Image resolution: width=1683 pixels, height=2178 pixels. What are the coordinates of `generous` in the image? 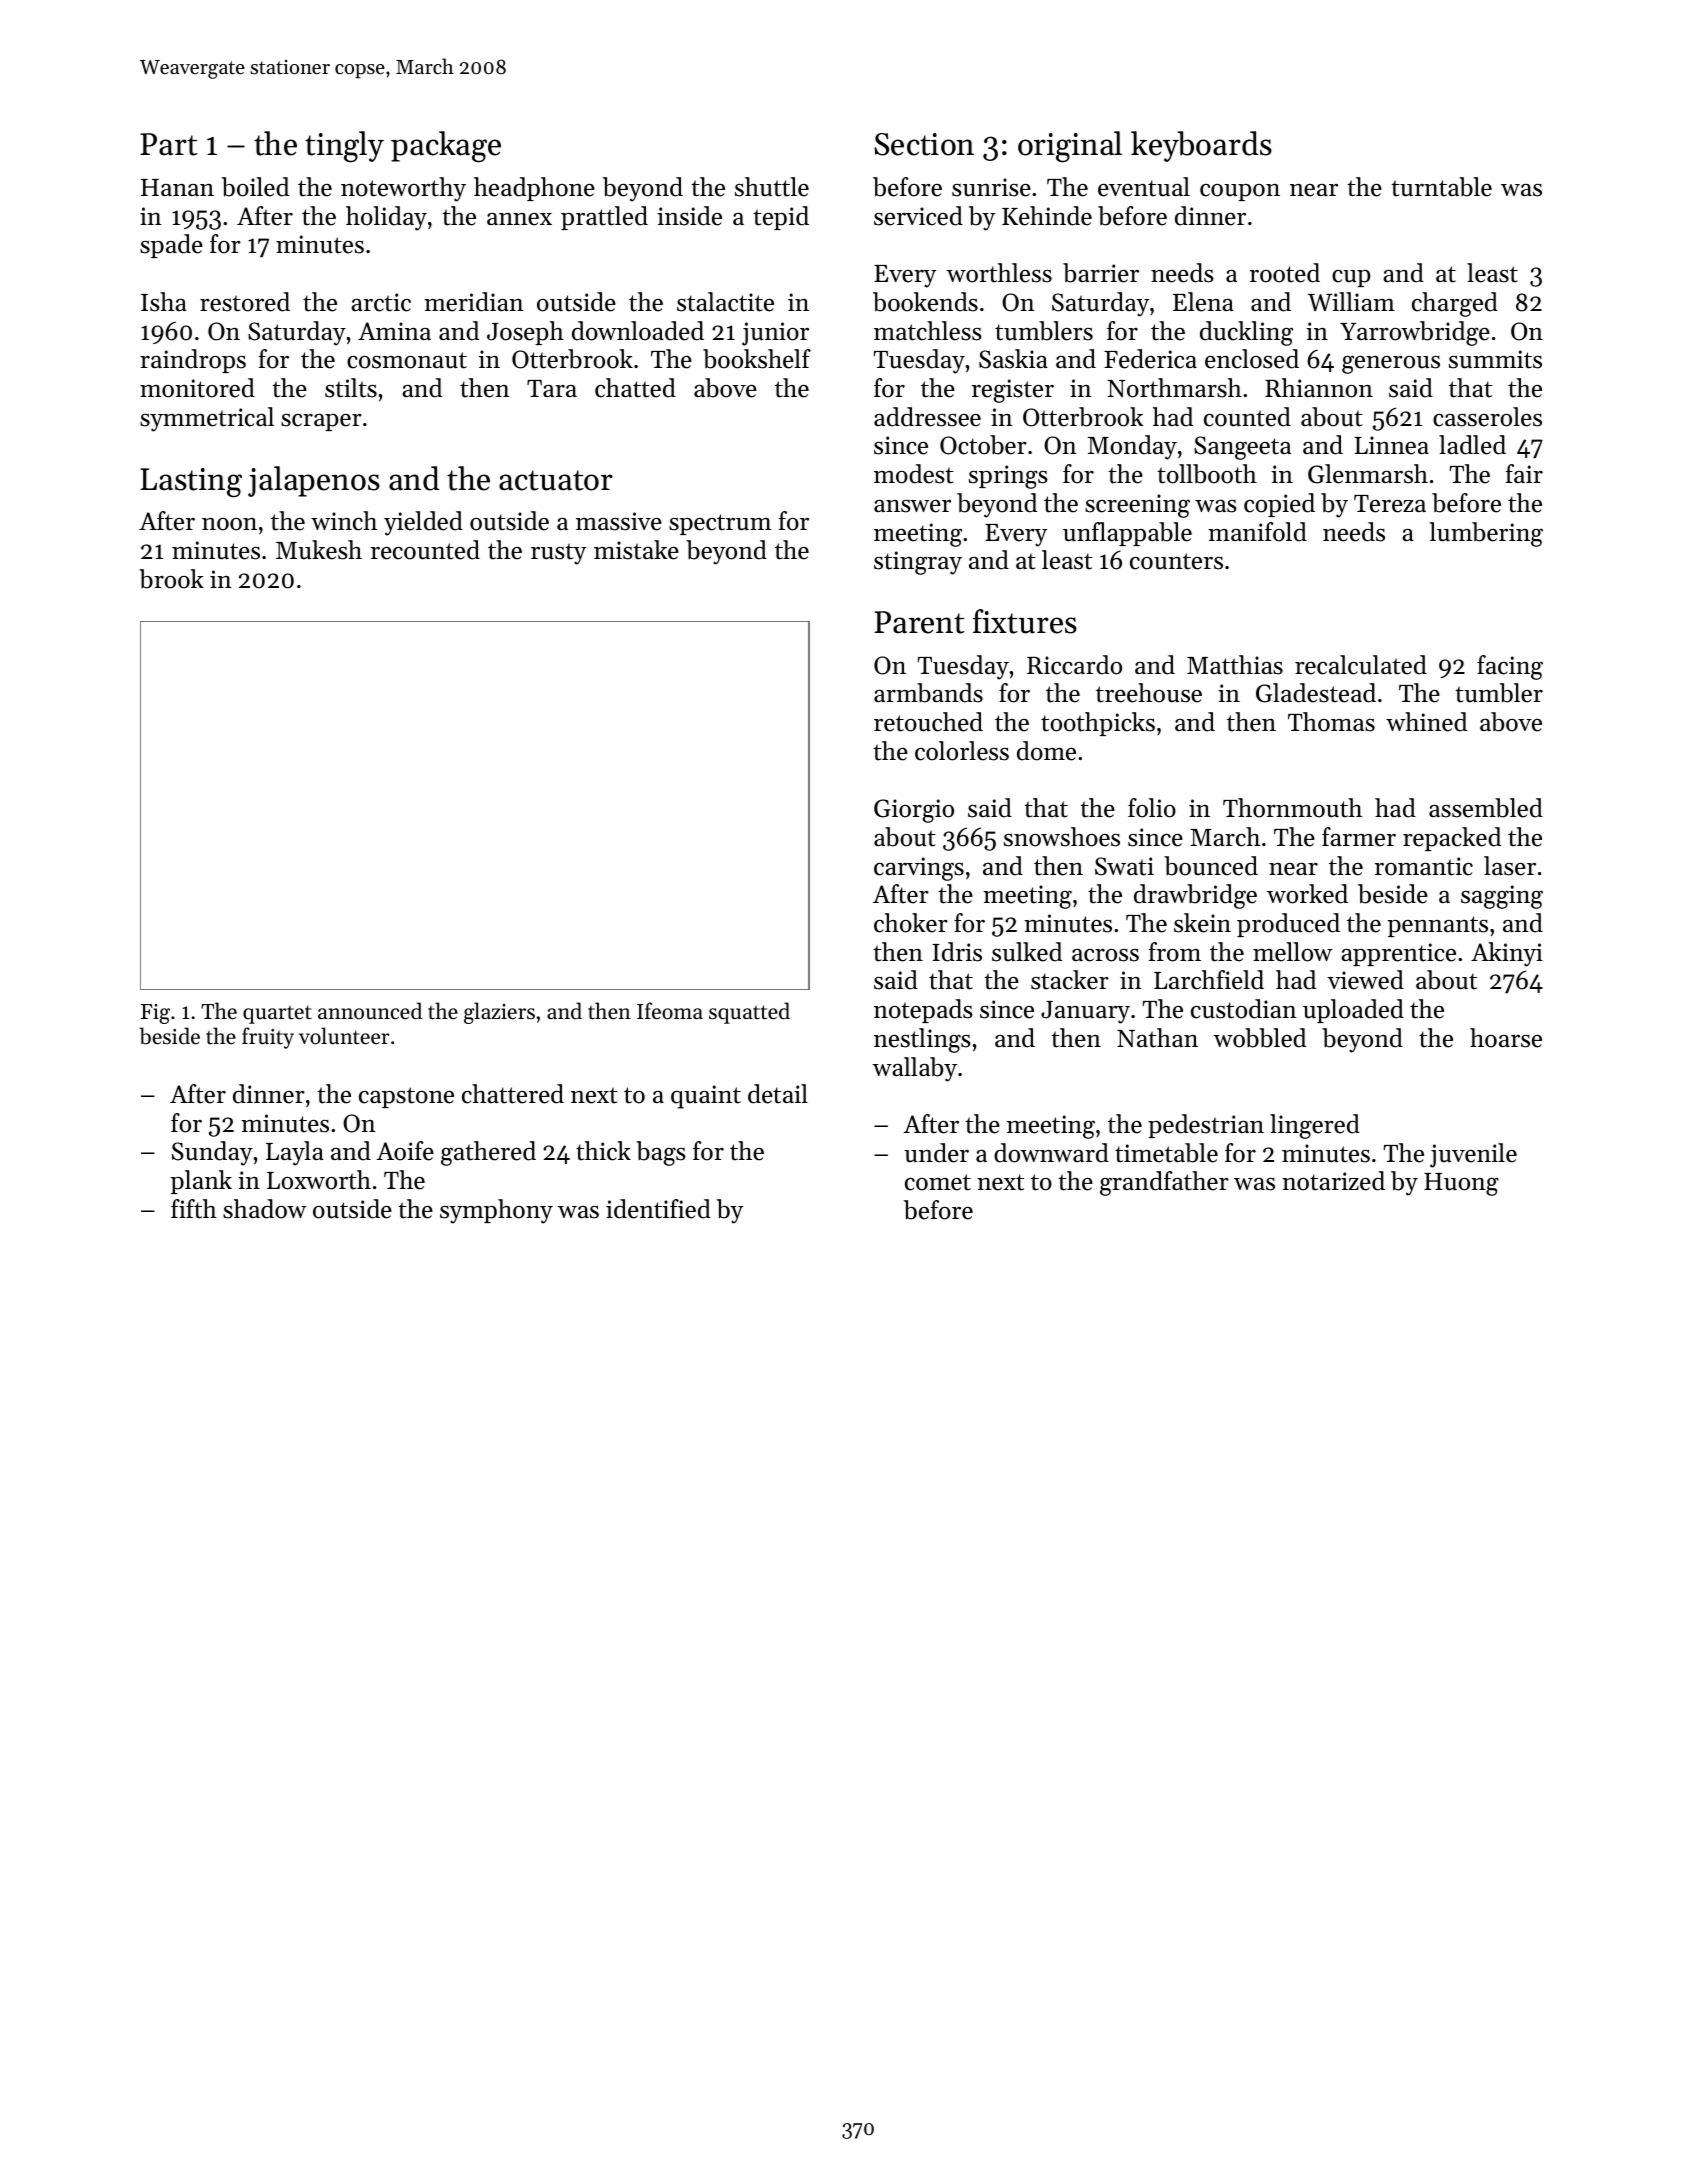 It's located at (1391, 364).
